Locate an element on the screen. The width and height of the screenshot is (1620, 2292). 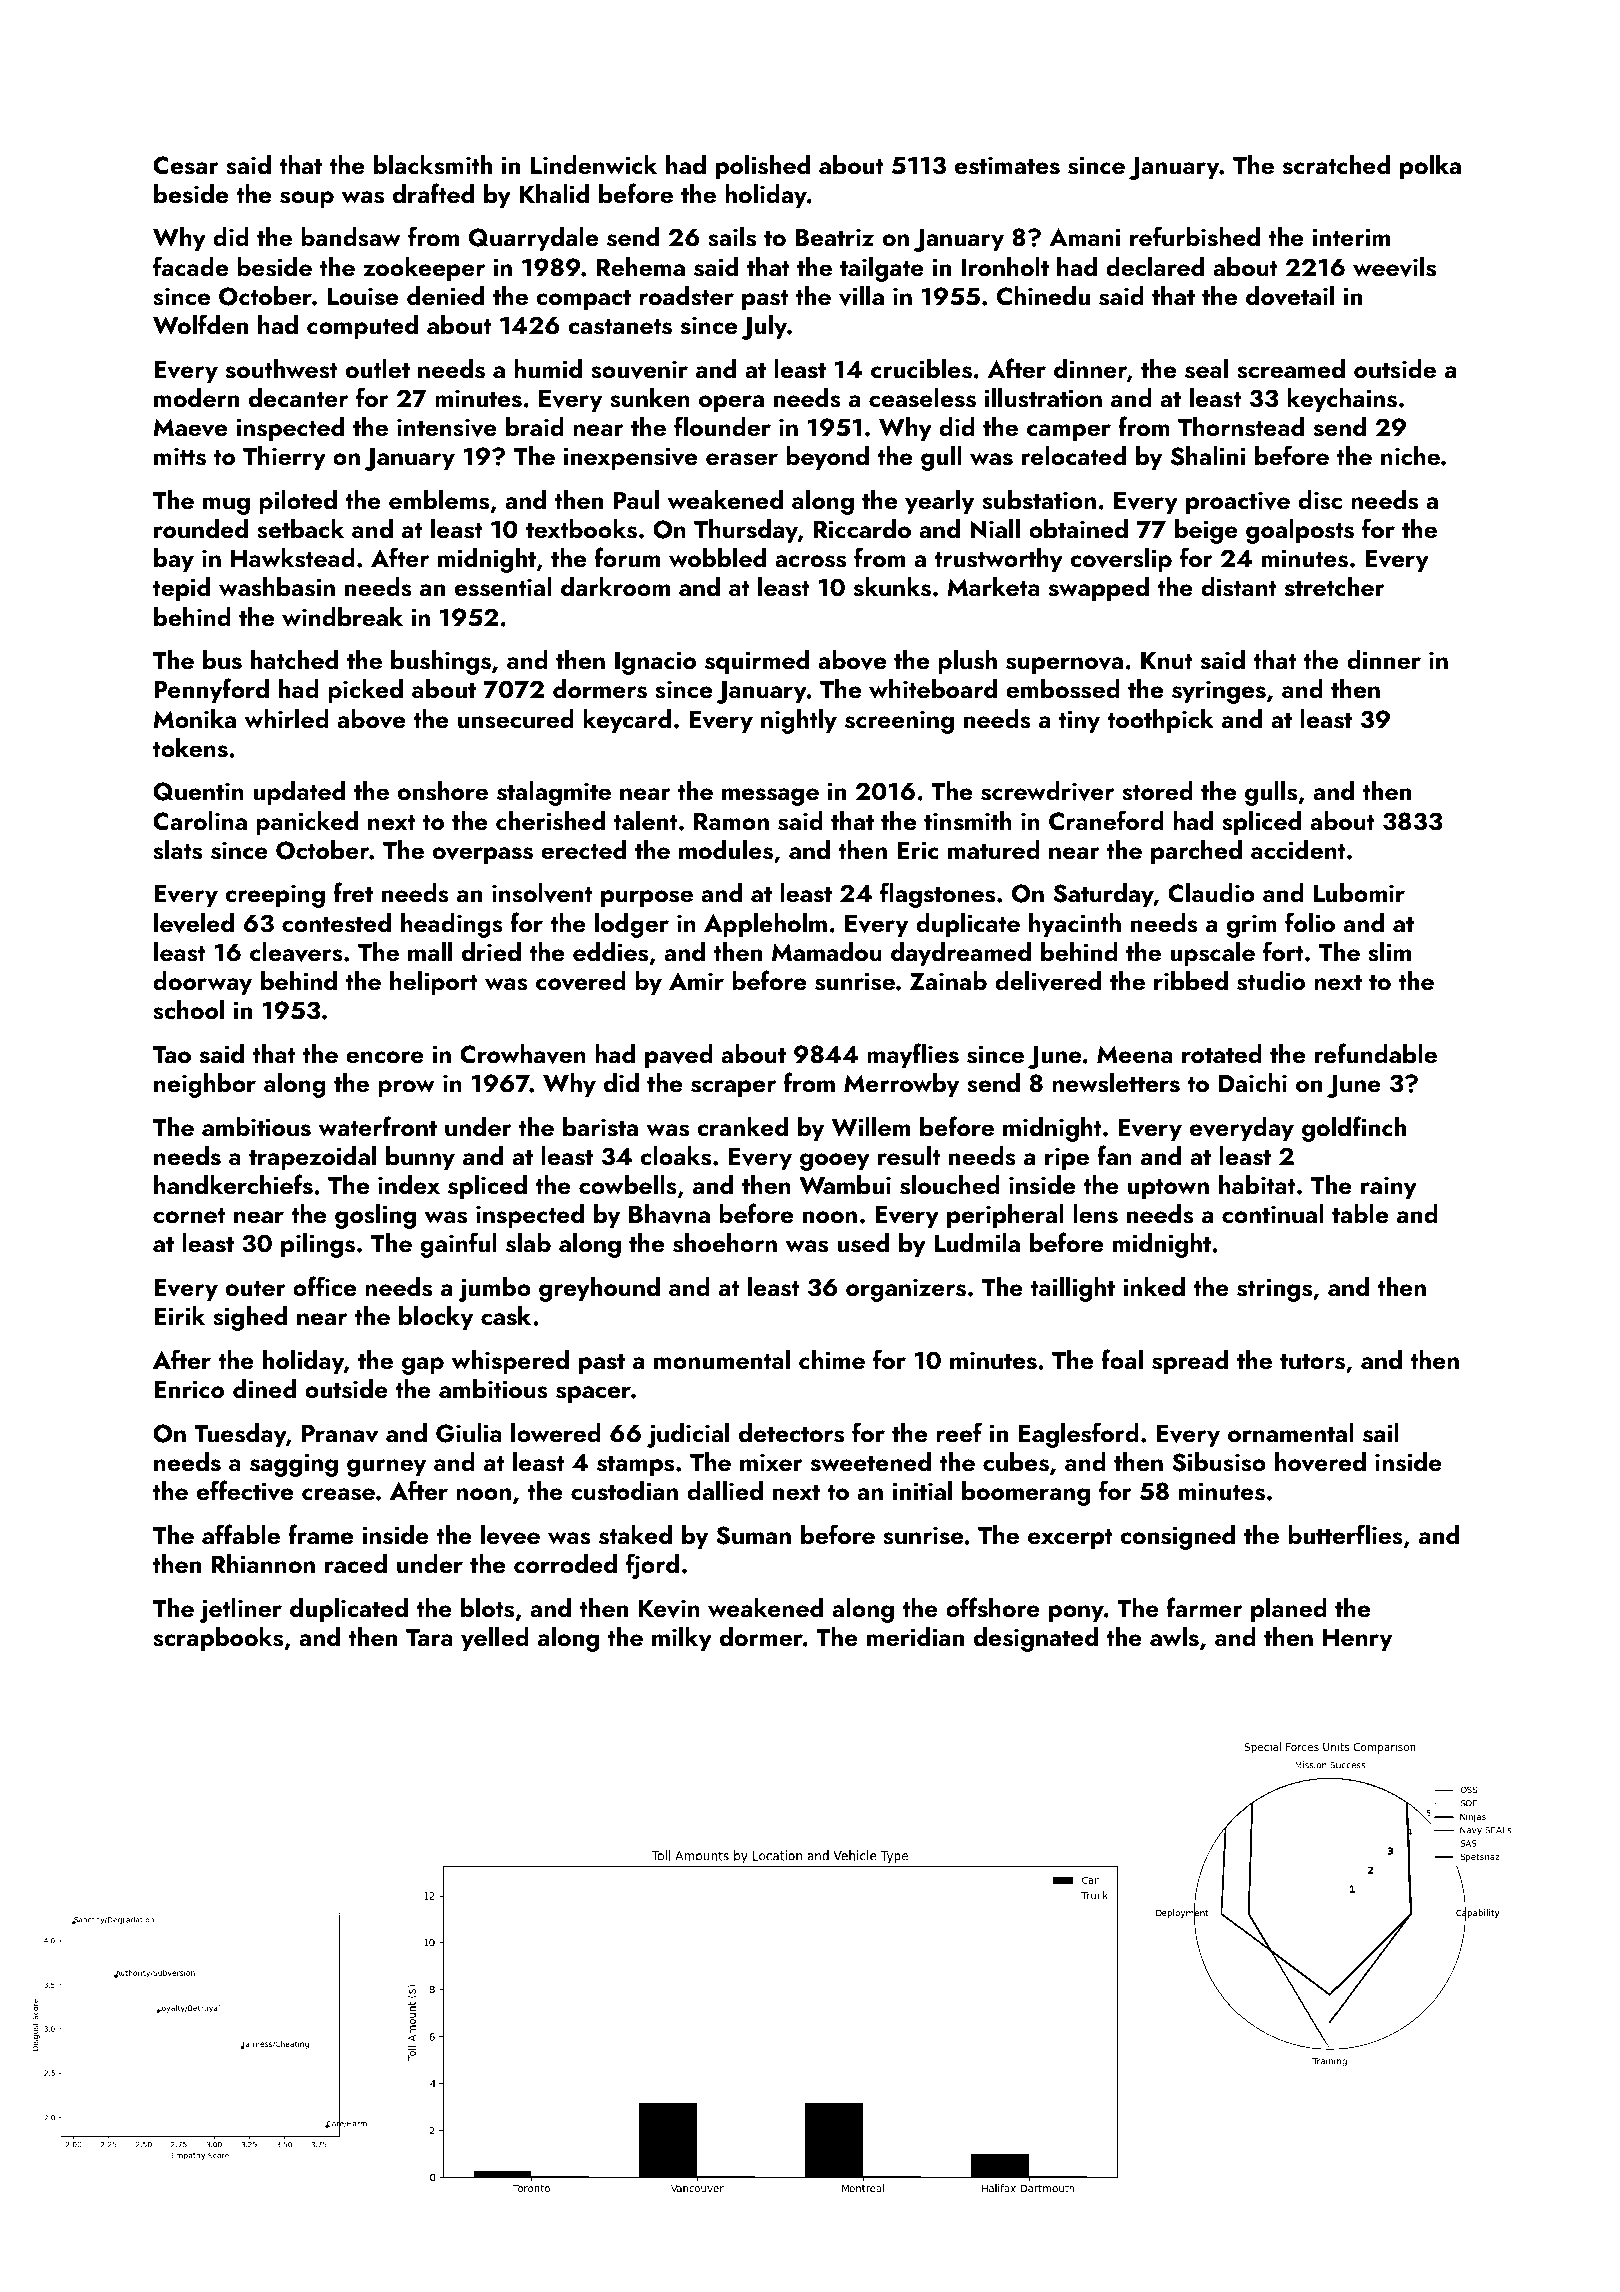
dovetail is located at coordinates (1290, 296).
